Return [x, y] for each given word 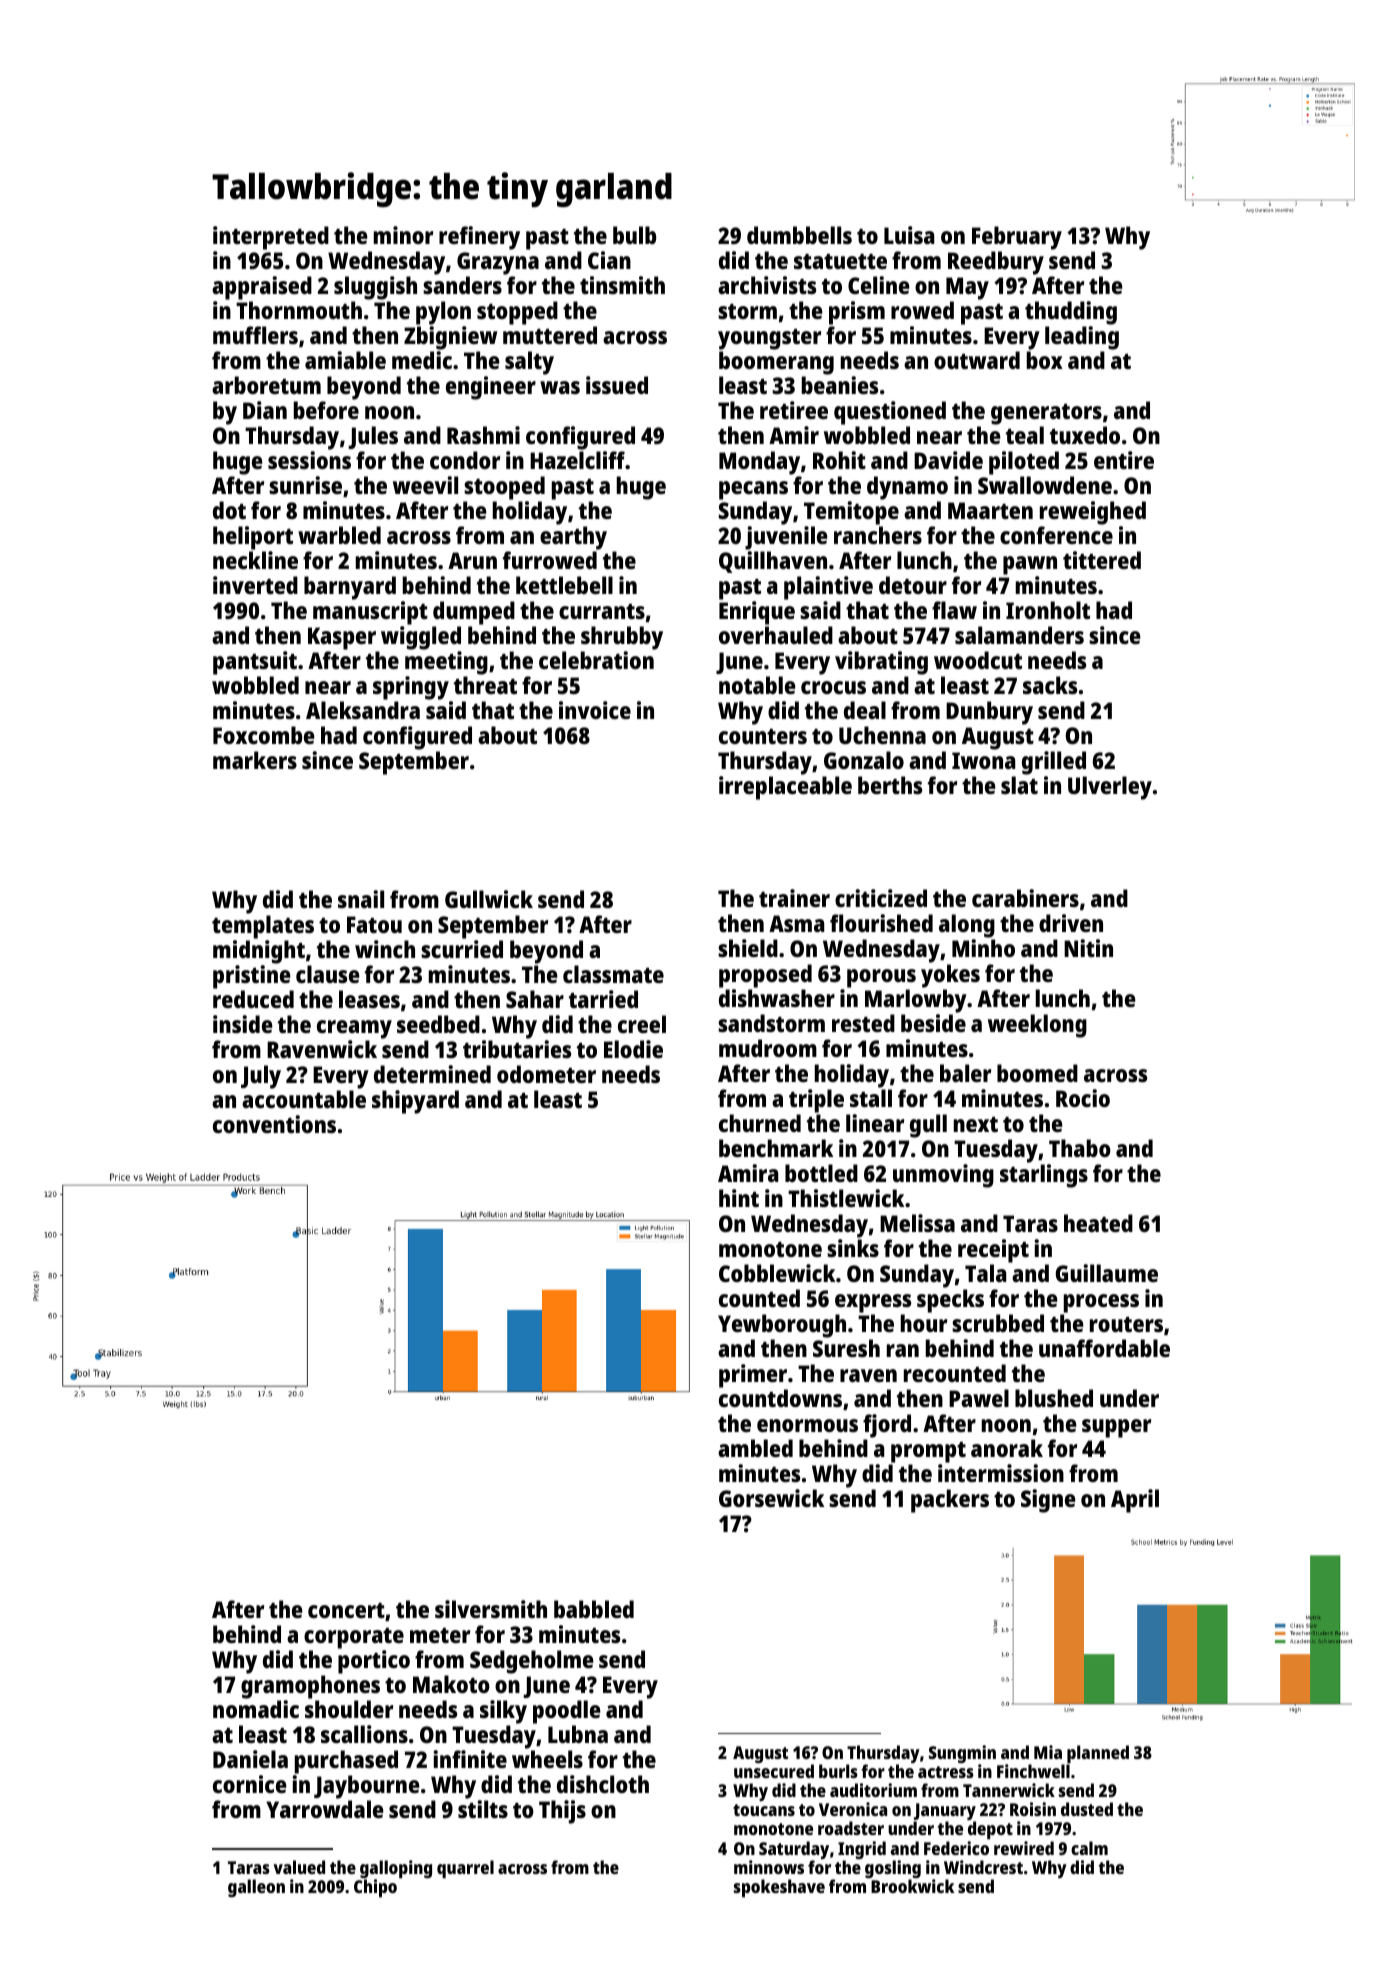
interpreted [271, 238]
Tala [985, 1273]
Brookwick [912, 1886]
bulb [634, 235]
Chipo [375, 1888]
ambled [755, 1448]
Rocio [1083, 1098]
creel [642, 1024]
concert [346, 1610]
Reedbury [996, 263]
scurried [462, 949]
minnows [769, 1867]
